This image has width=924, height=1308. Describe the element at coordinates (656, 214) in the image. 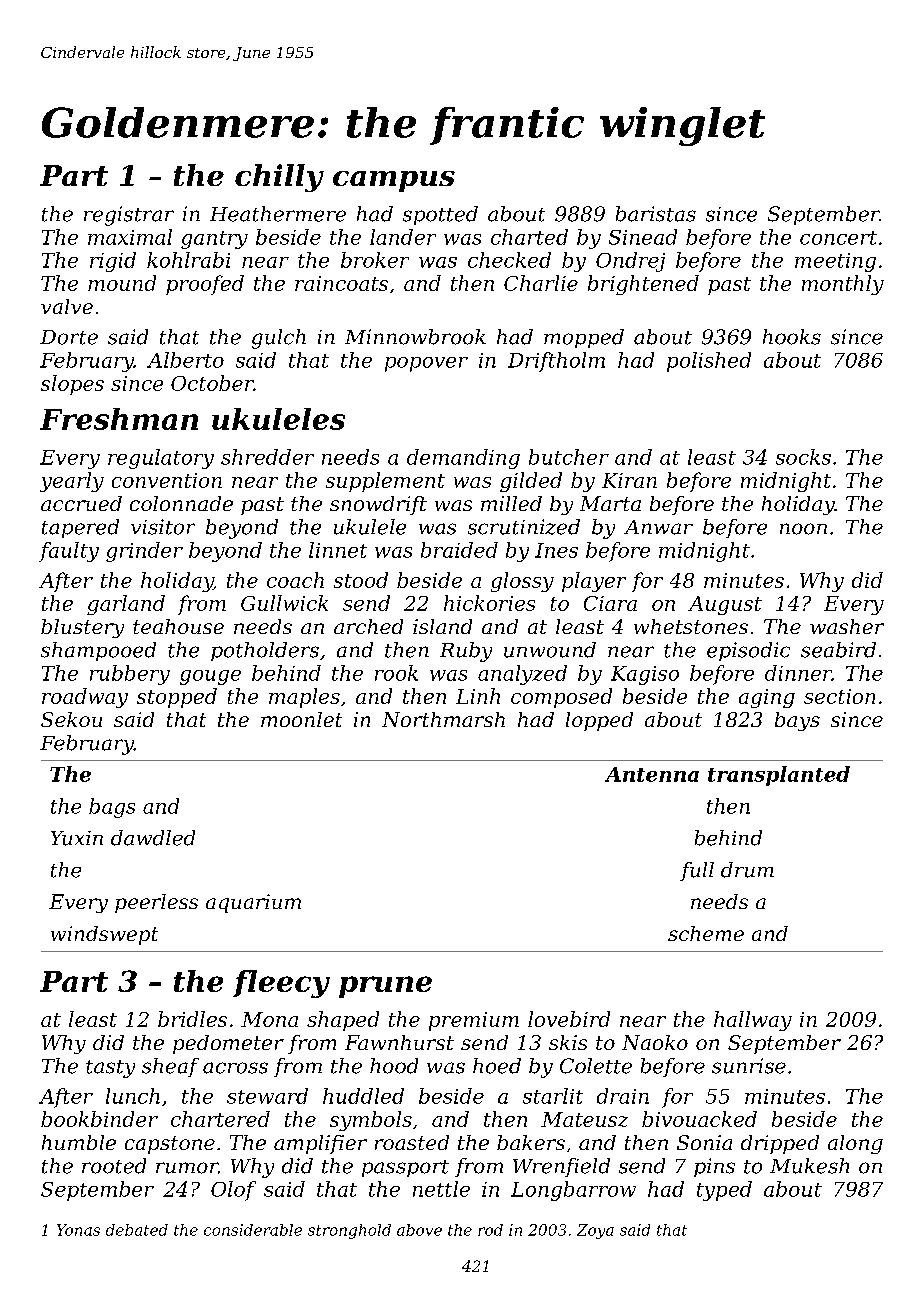

I see `baristas` at that location.
